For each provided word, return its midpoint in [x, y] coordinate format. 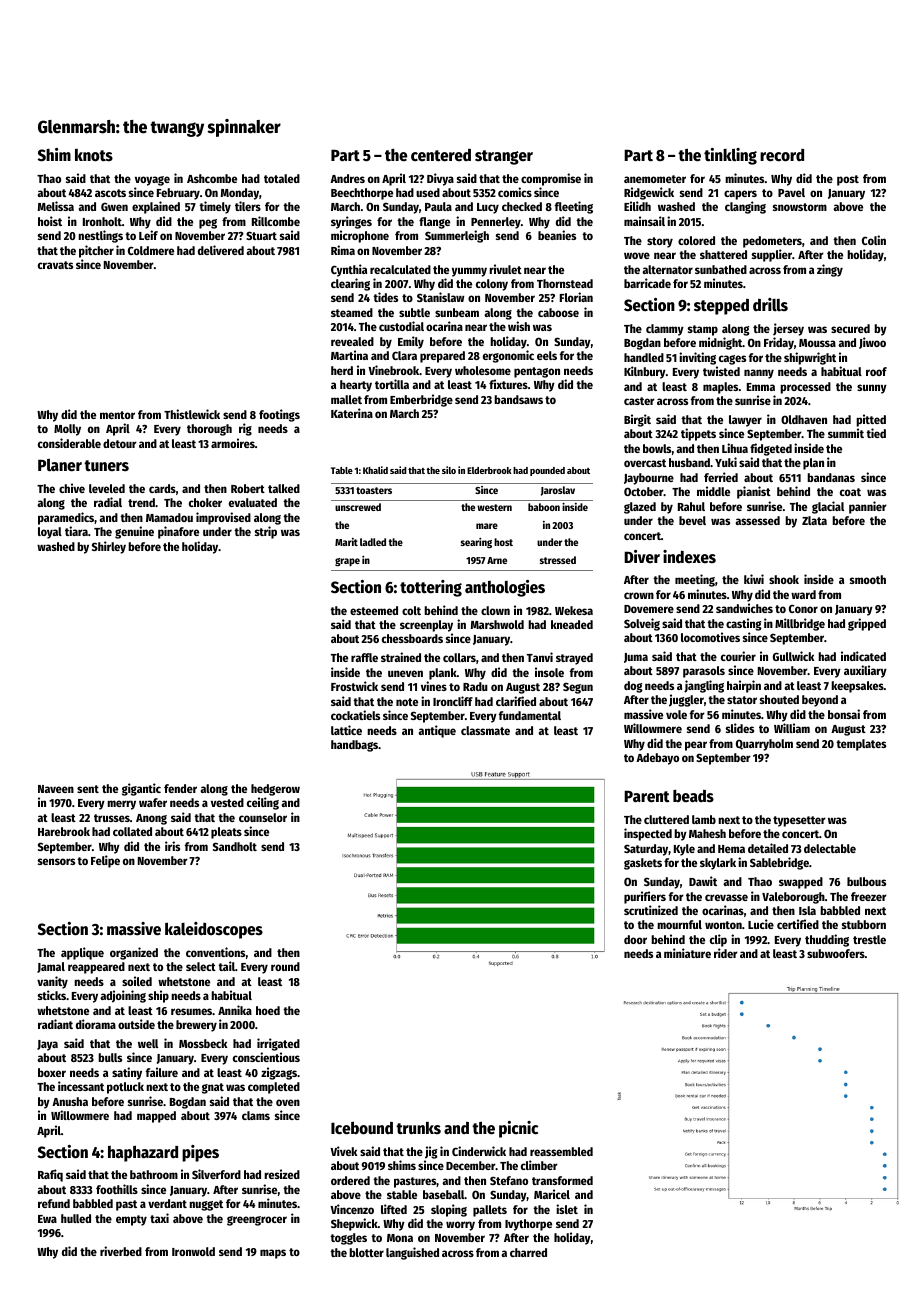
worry [460, 1226]
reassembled [561, 1151]
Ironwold [193, 1251]
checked [522, 206]
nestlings [100, 236]
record [782, 155]
